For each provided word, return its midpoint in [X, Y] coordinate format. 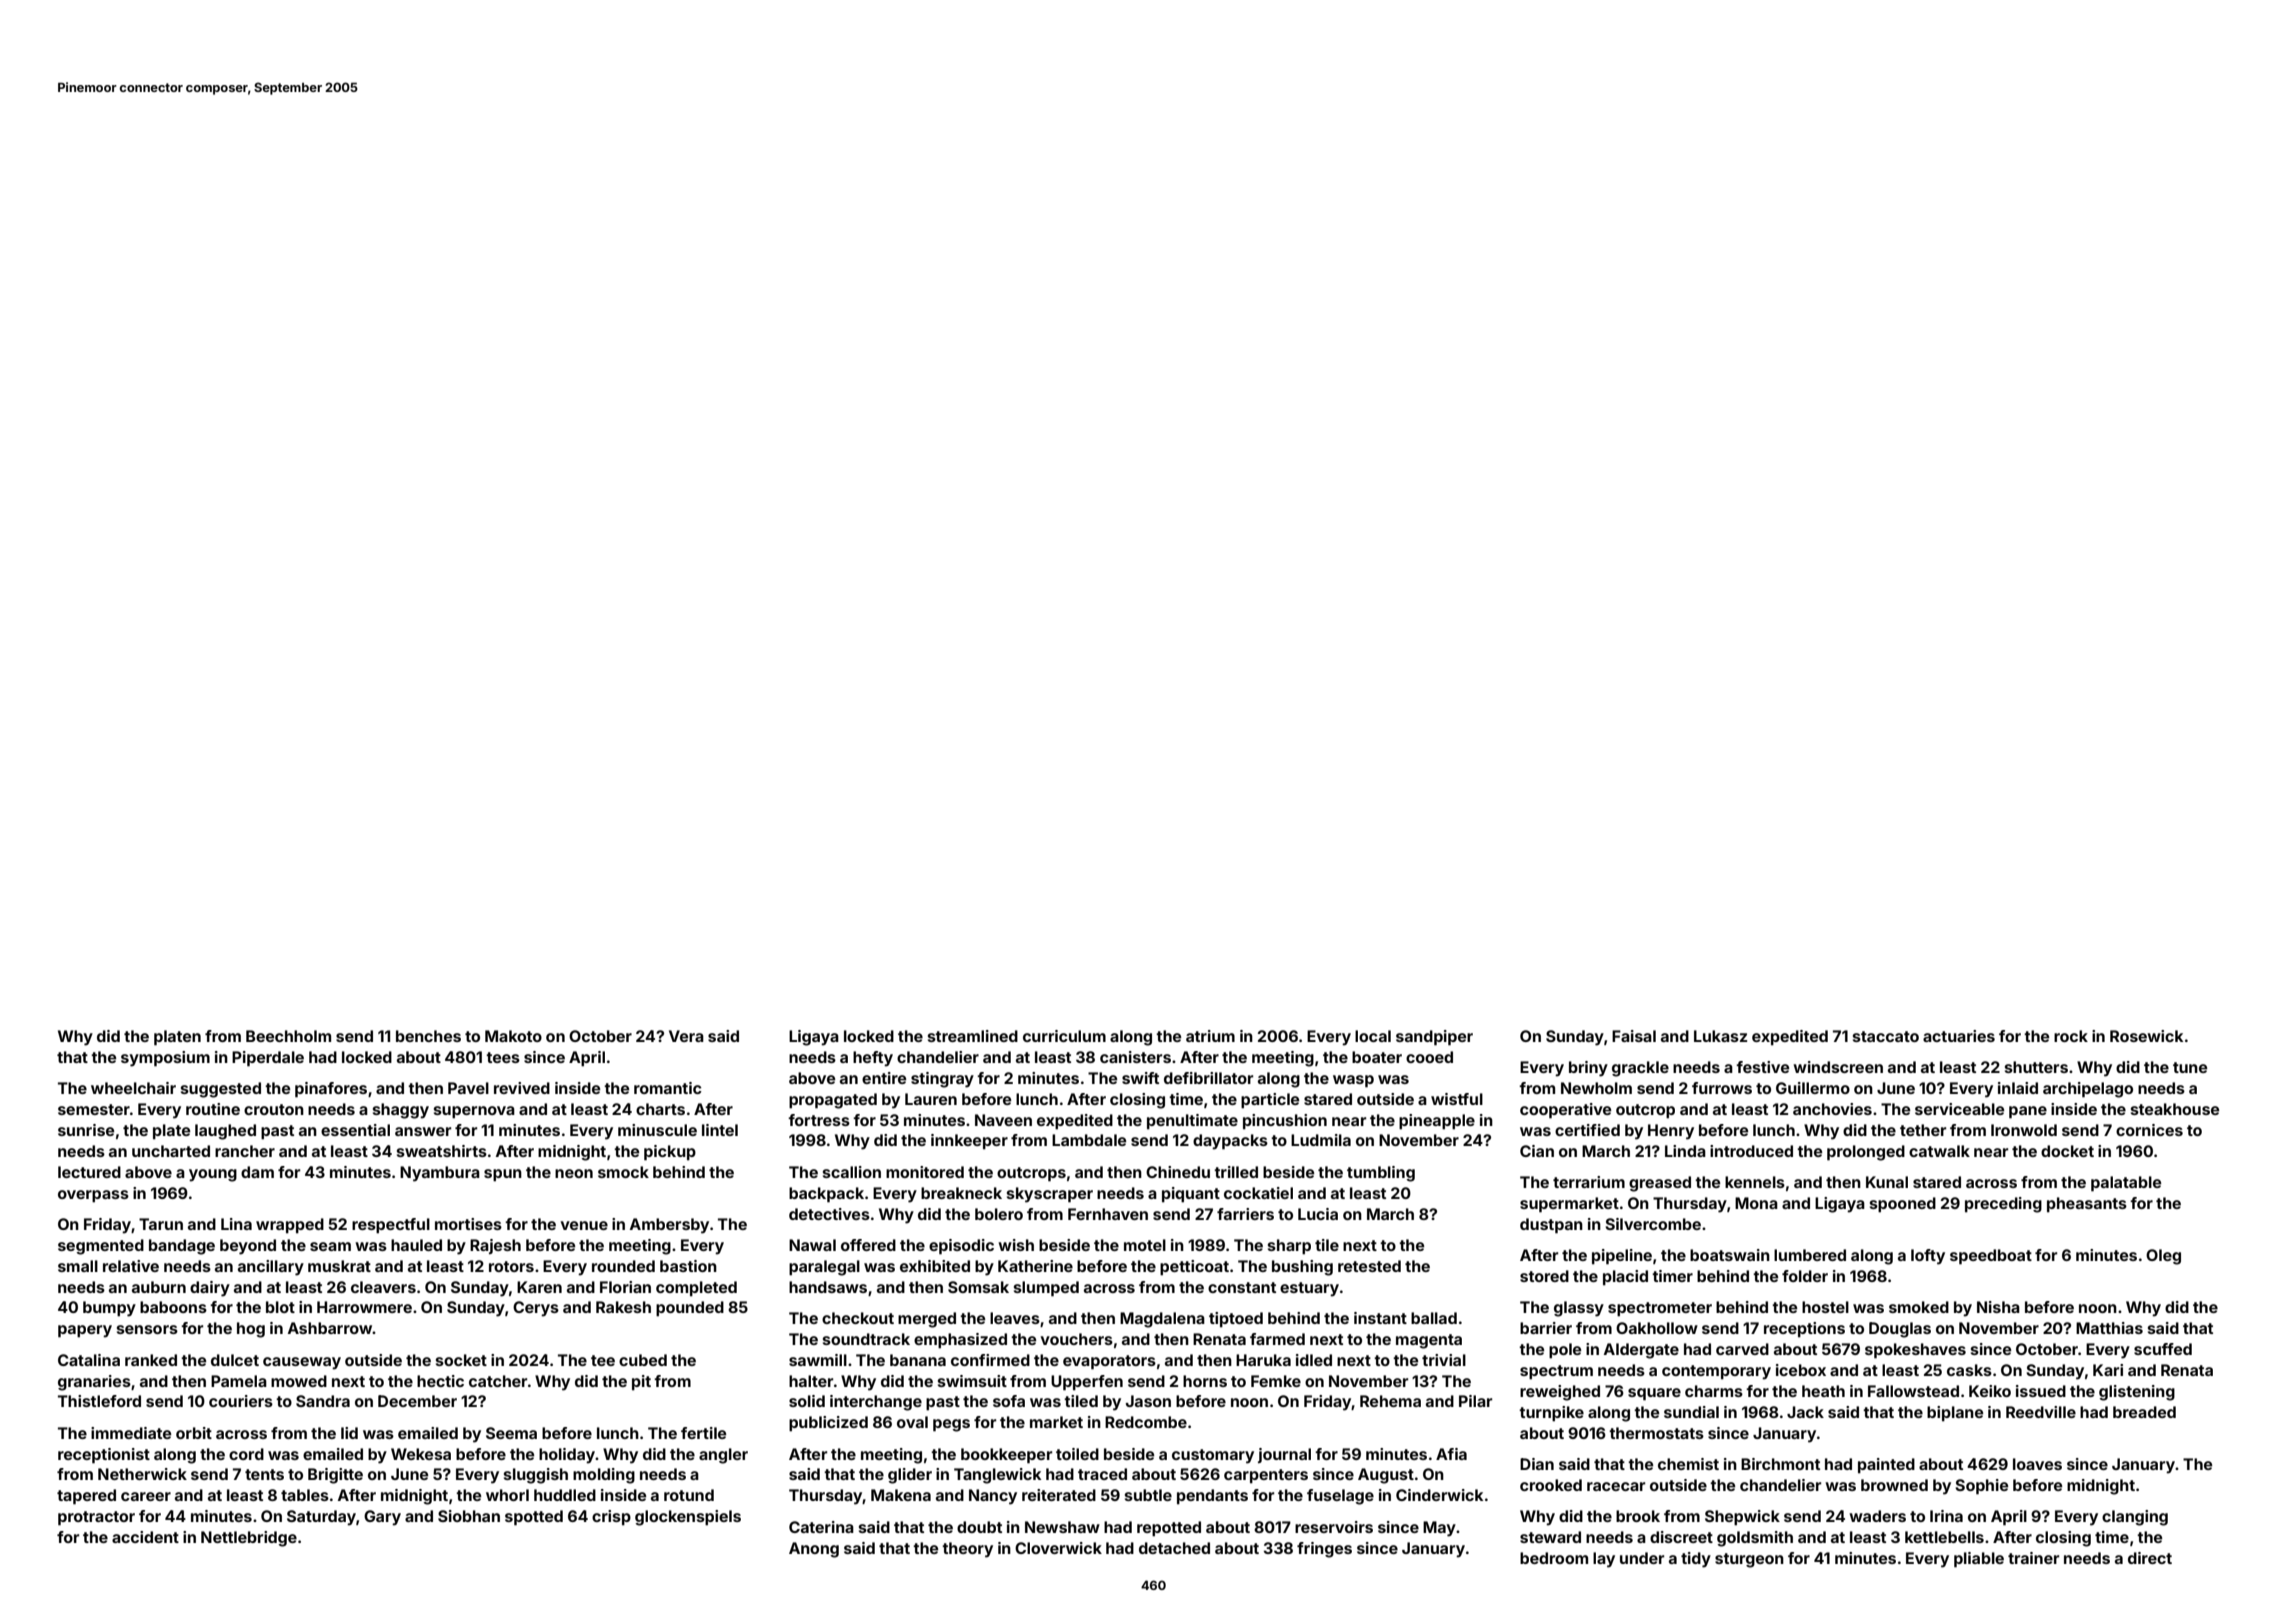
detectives [829, 1214]
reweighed [1560, 1393]
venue [584, 1225]
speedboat [1991, 1257]
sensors [147, 1329]
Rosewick [2146, 1036]
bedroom [1554, 1558]
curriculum [1064, 1036]
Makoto [513, 1036]
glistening [2137, 1393]
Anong [814, 1550]
